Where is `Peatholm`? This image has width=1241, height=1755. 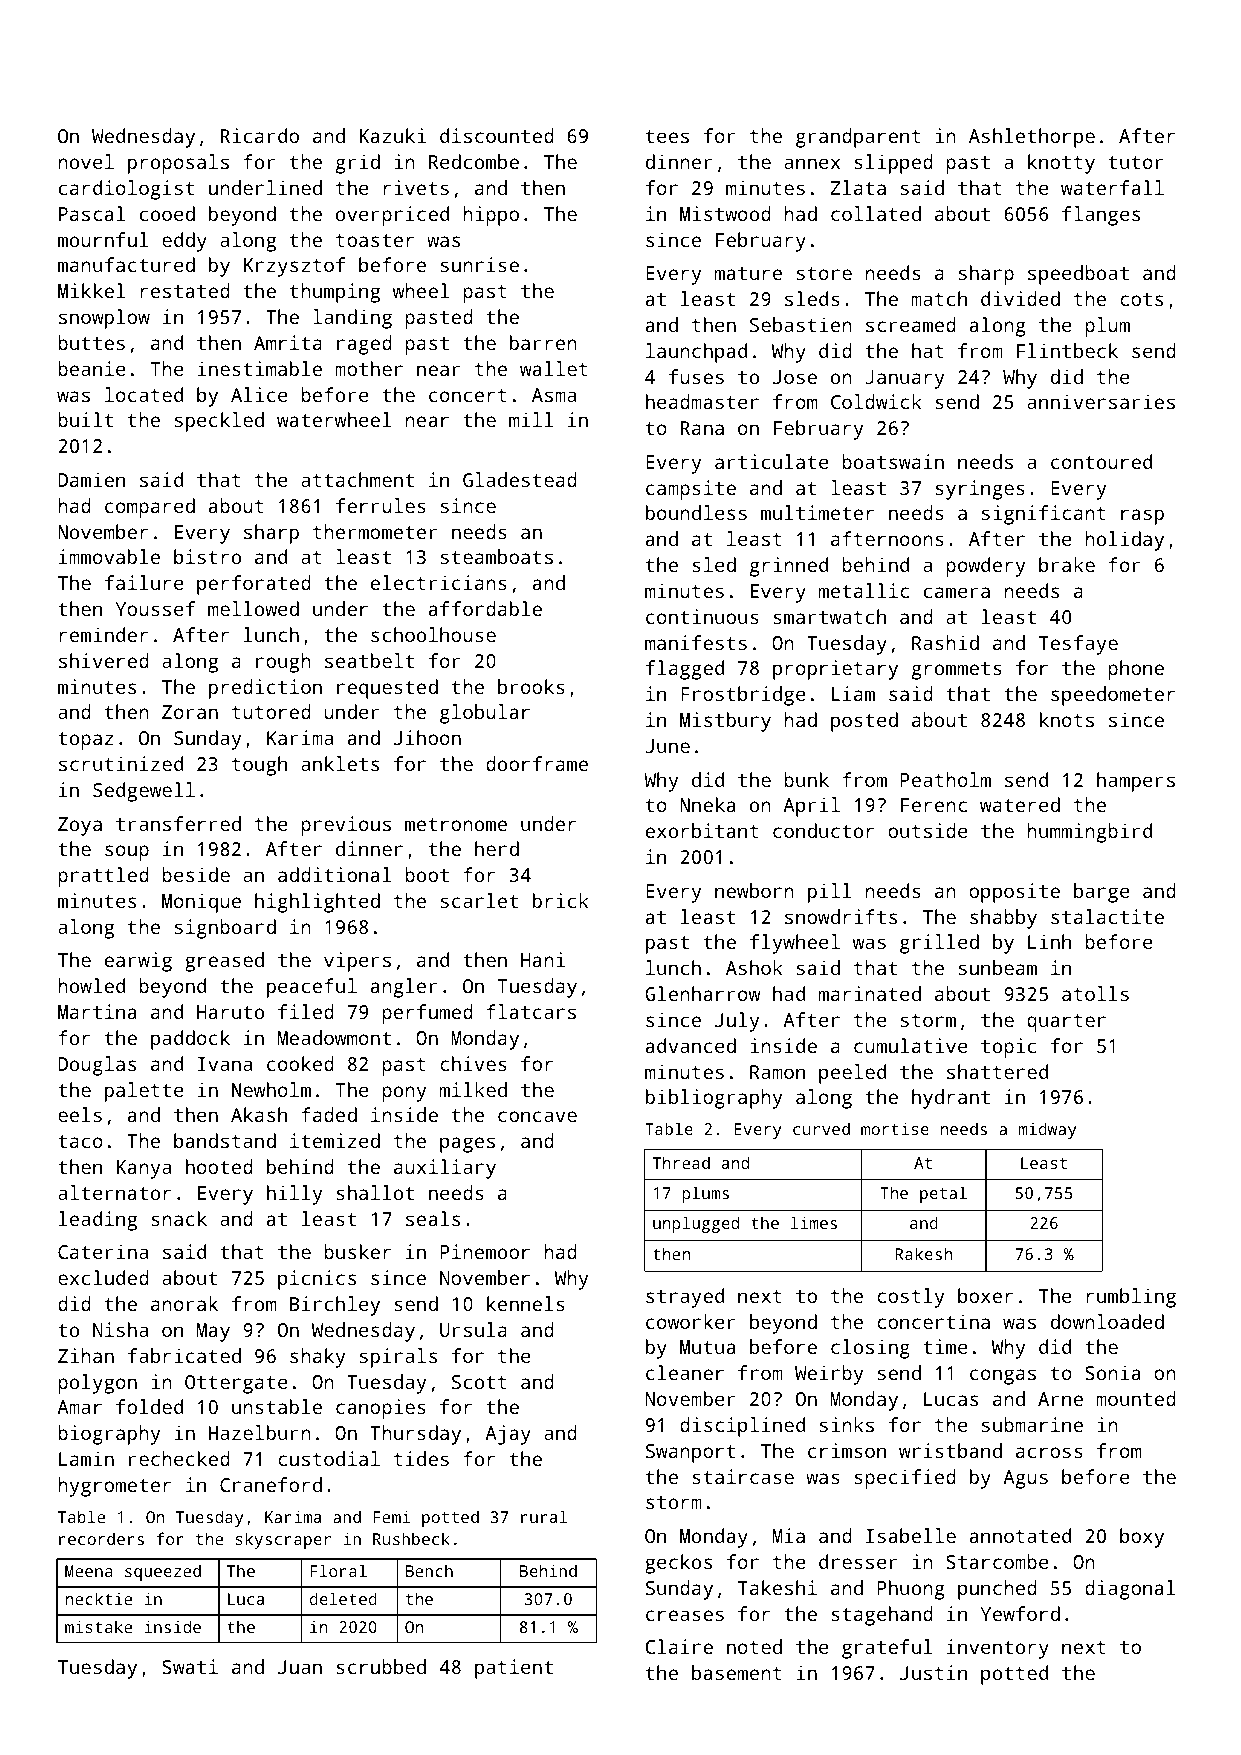
Peatholm is located at coordinates (945, 779).
